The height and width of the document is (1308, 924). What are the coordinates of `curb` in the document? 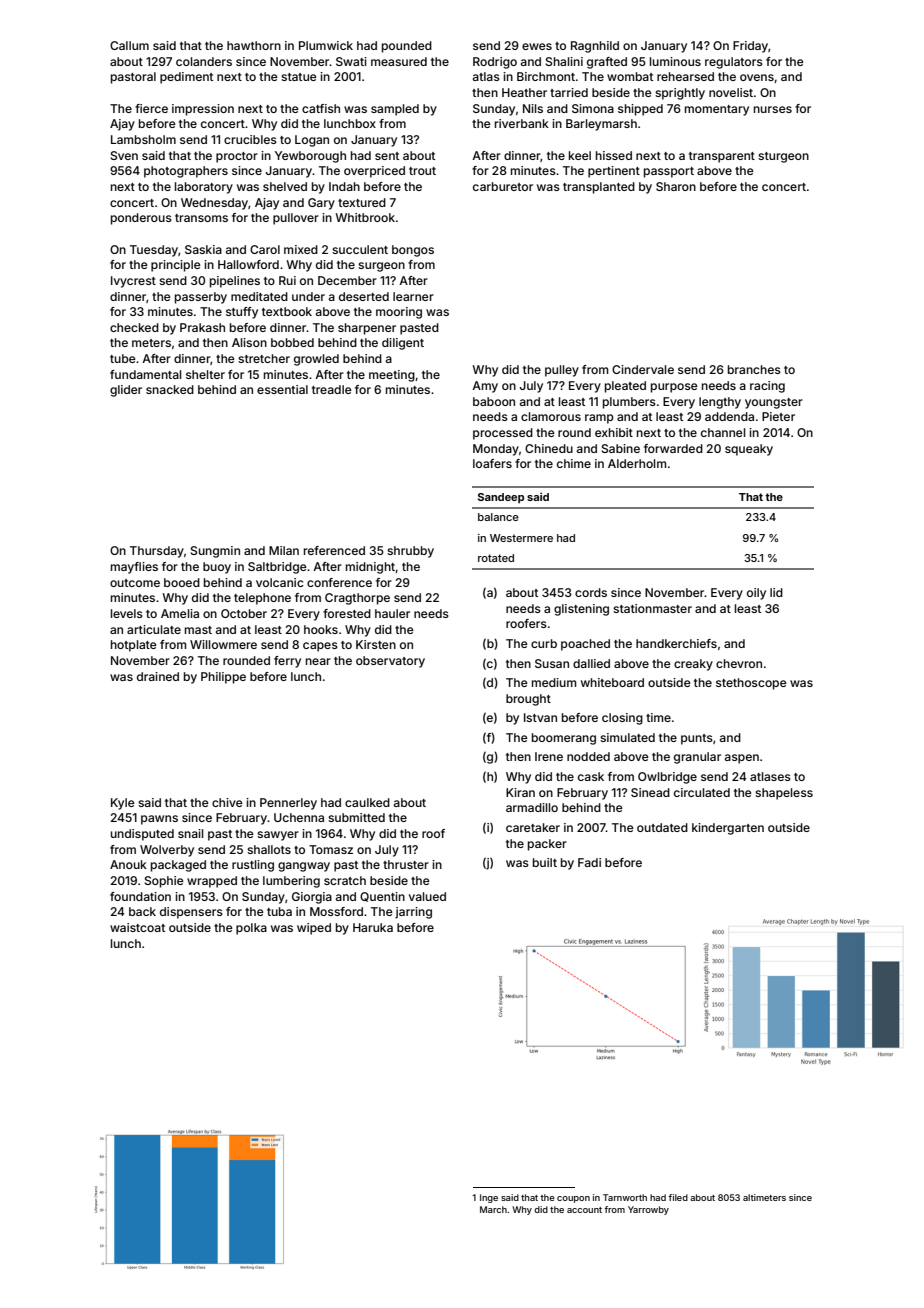 It's located at (544, 643).
